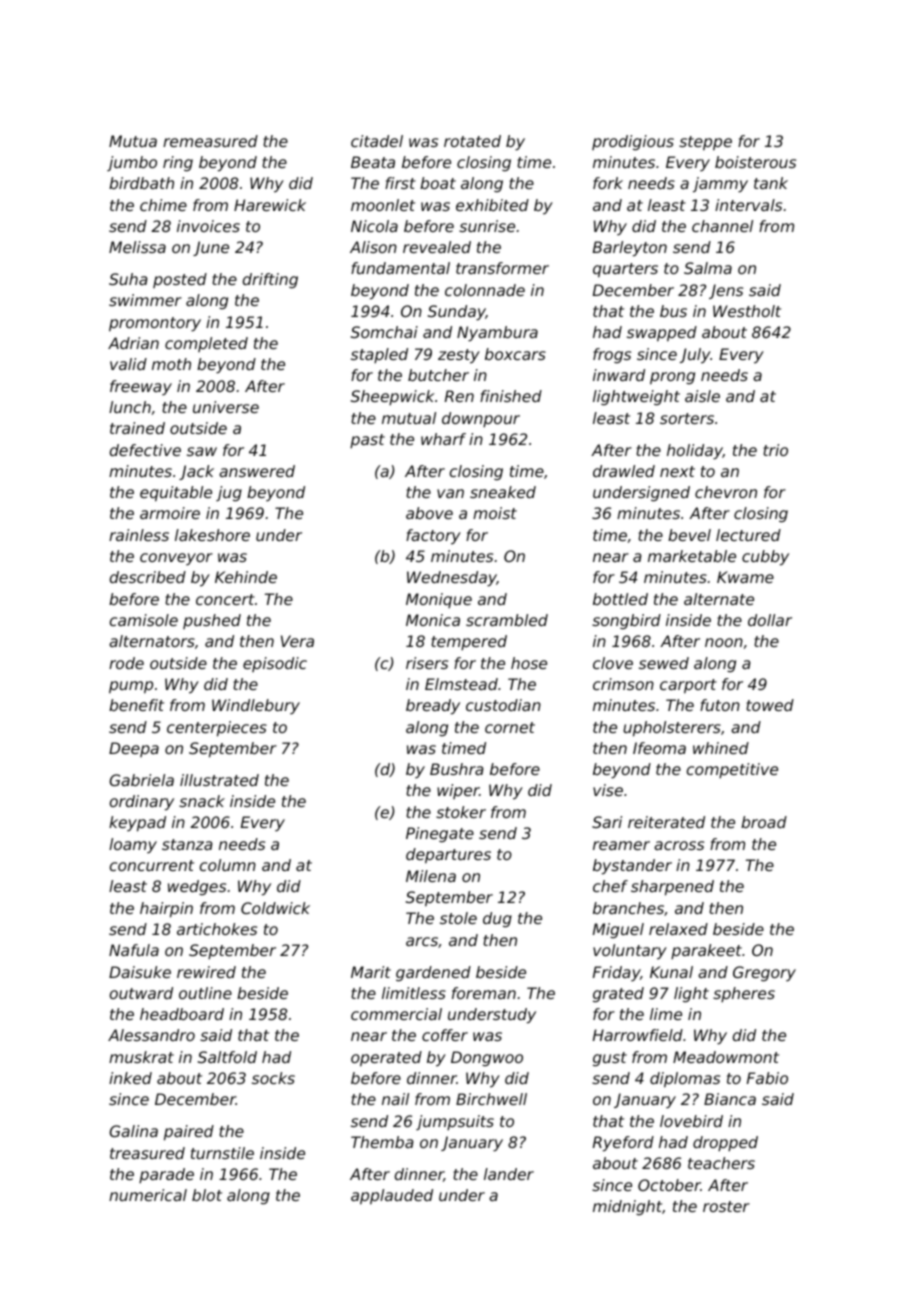 Image resolution: width=908 pixels, height=1316 pixels. What do you see at coordinates (210, 141) in the page?
I see `remeasured` at bounding box center [210, 141].
